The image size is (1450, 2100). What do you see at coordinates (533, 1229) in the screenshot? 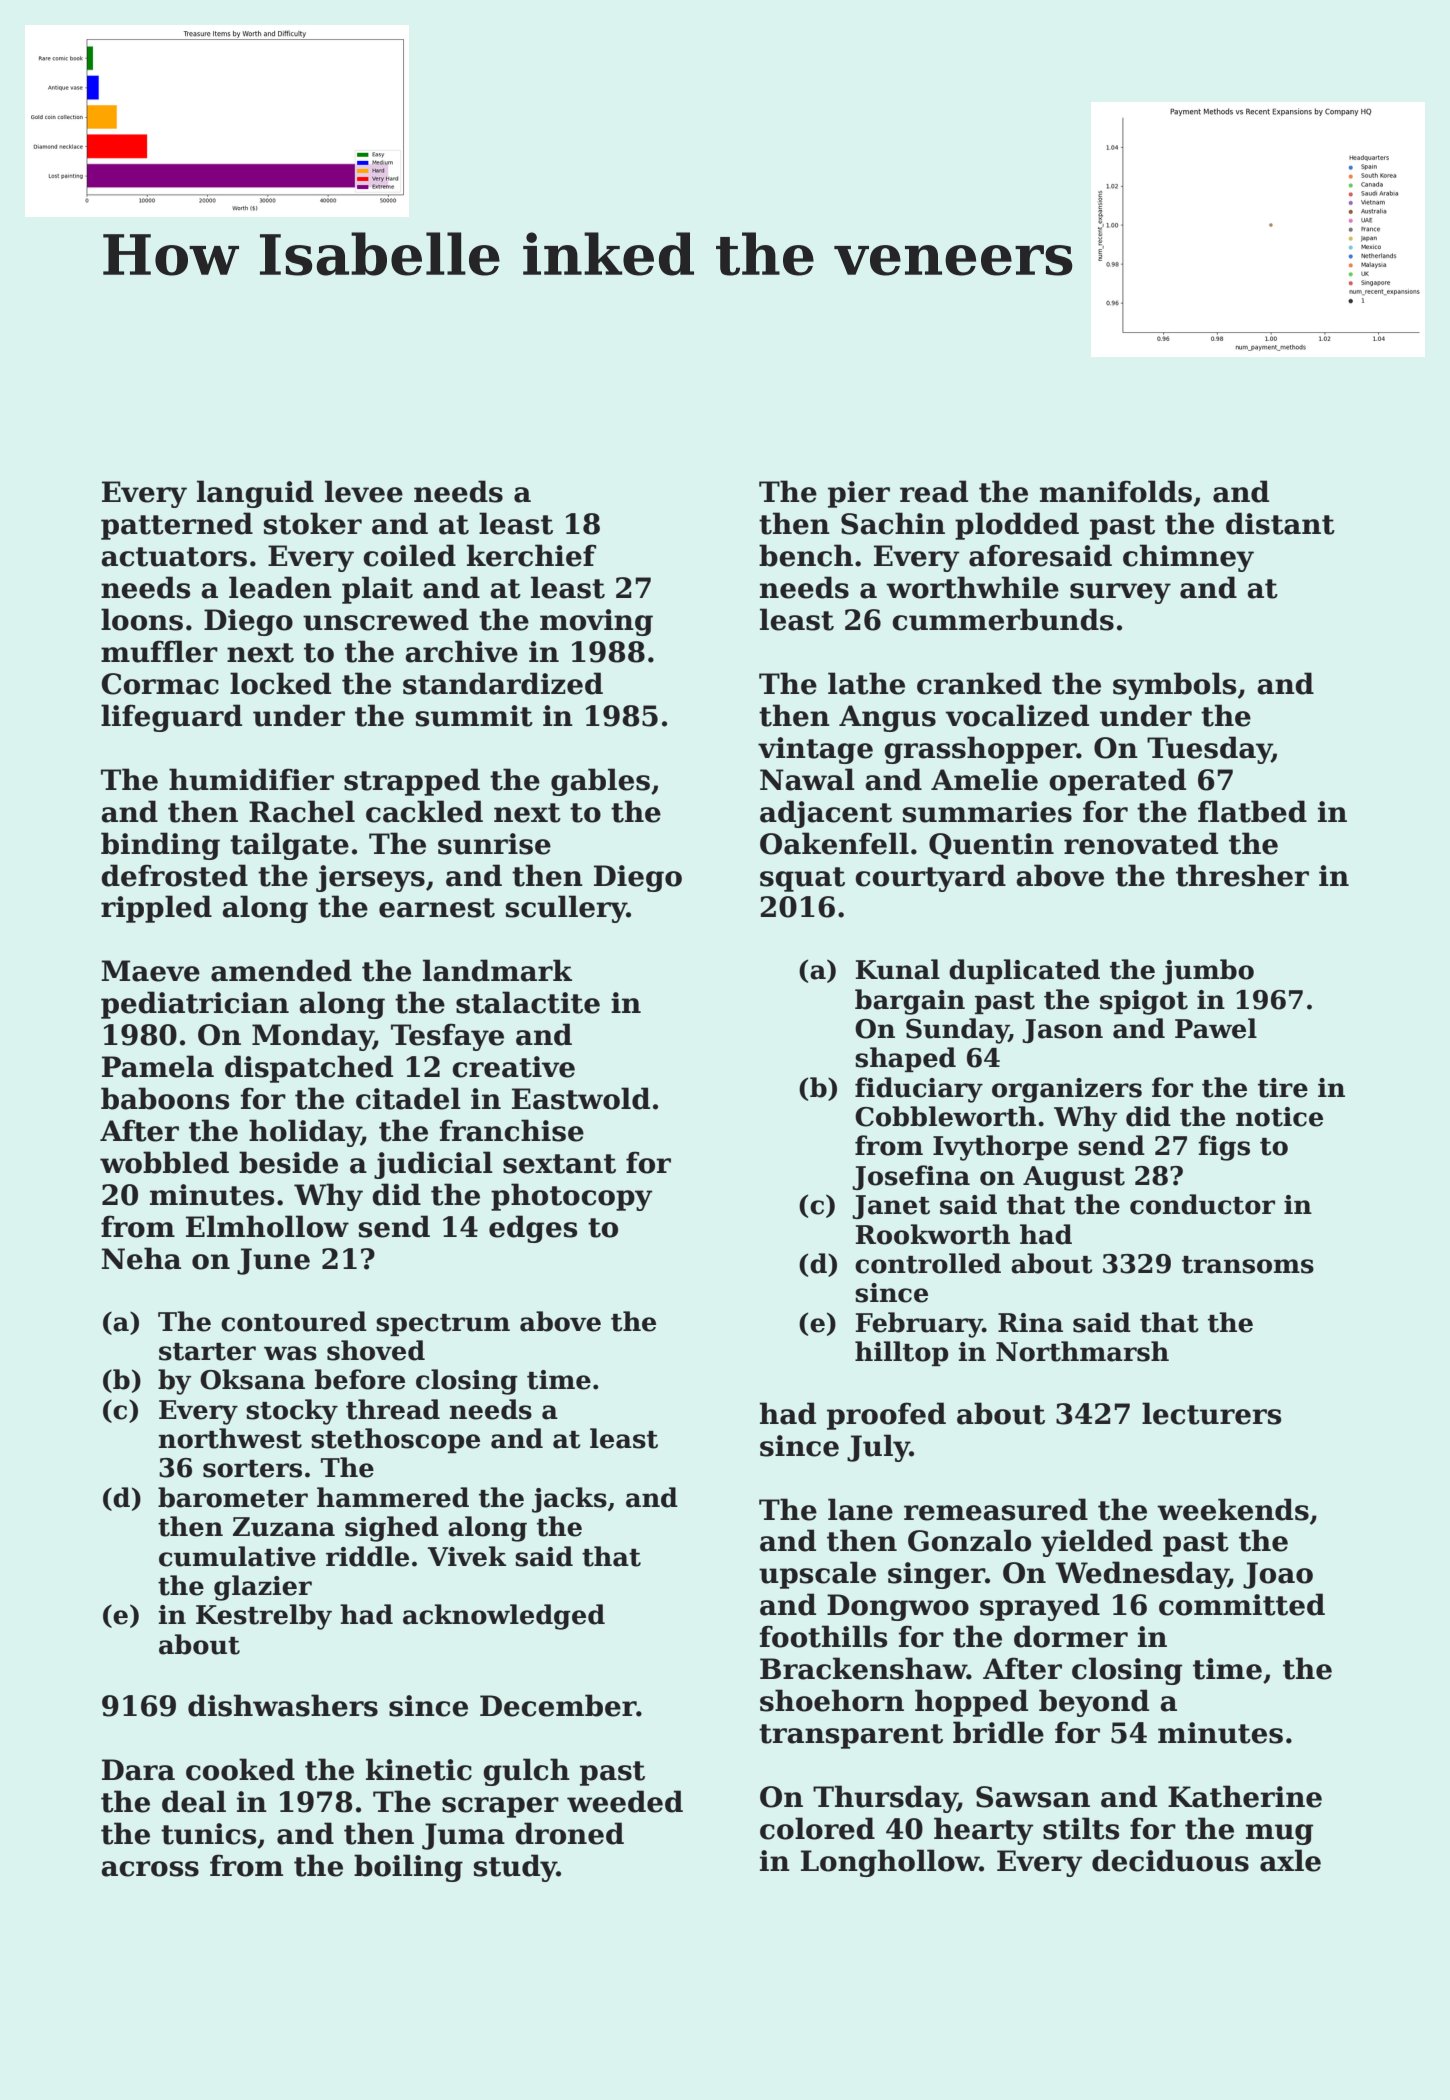
I see `edges` at bounding box center [533, 1229].
